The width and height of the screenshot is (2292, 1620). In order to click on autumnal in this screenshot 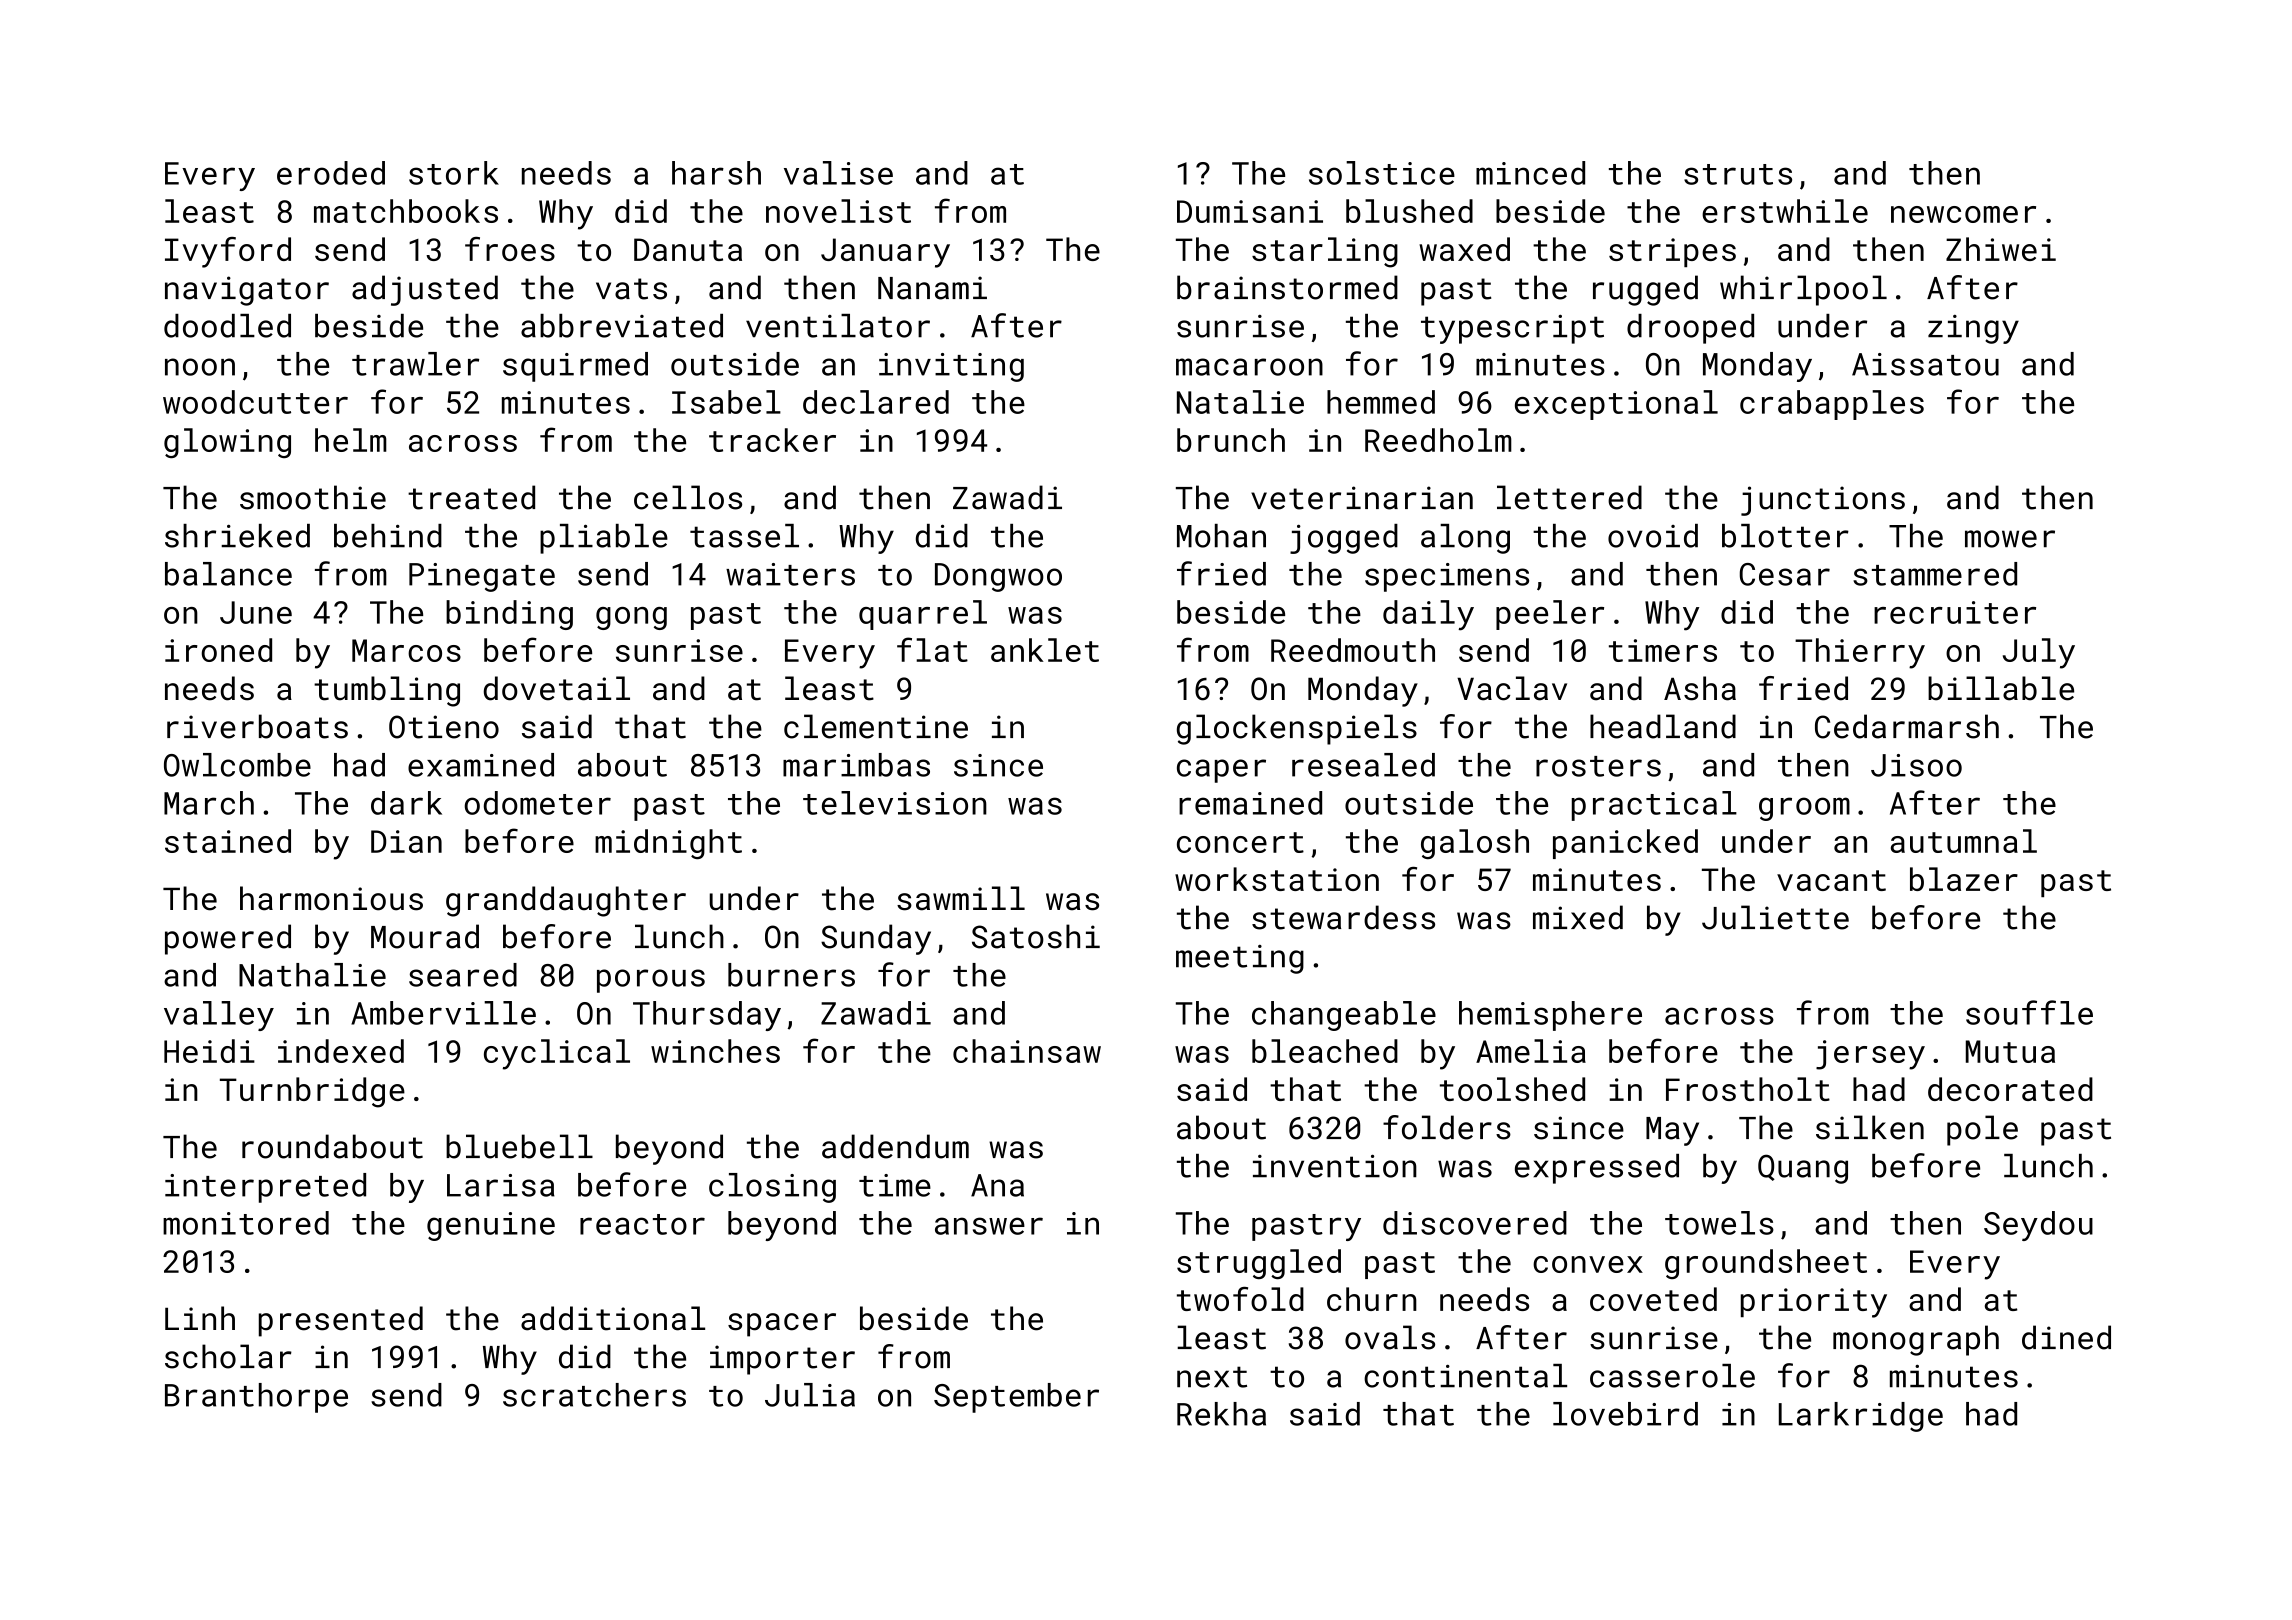, I will do `click(1964, 841)`.
